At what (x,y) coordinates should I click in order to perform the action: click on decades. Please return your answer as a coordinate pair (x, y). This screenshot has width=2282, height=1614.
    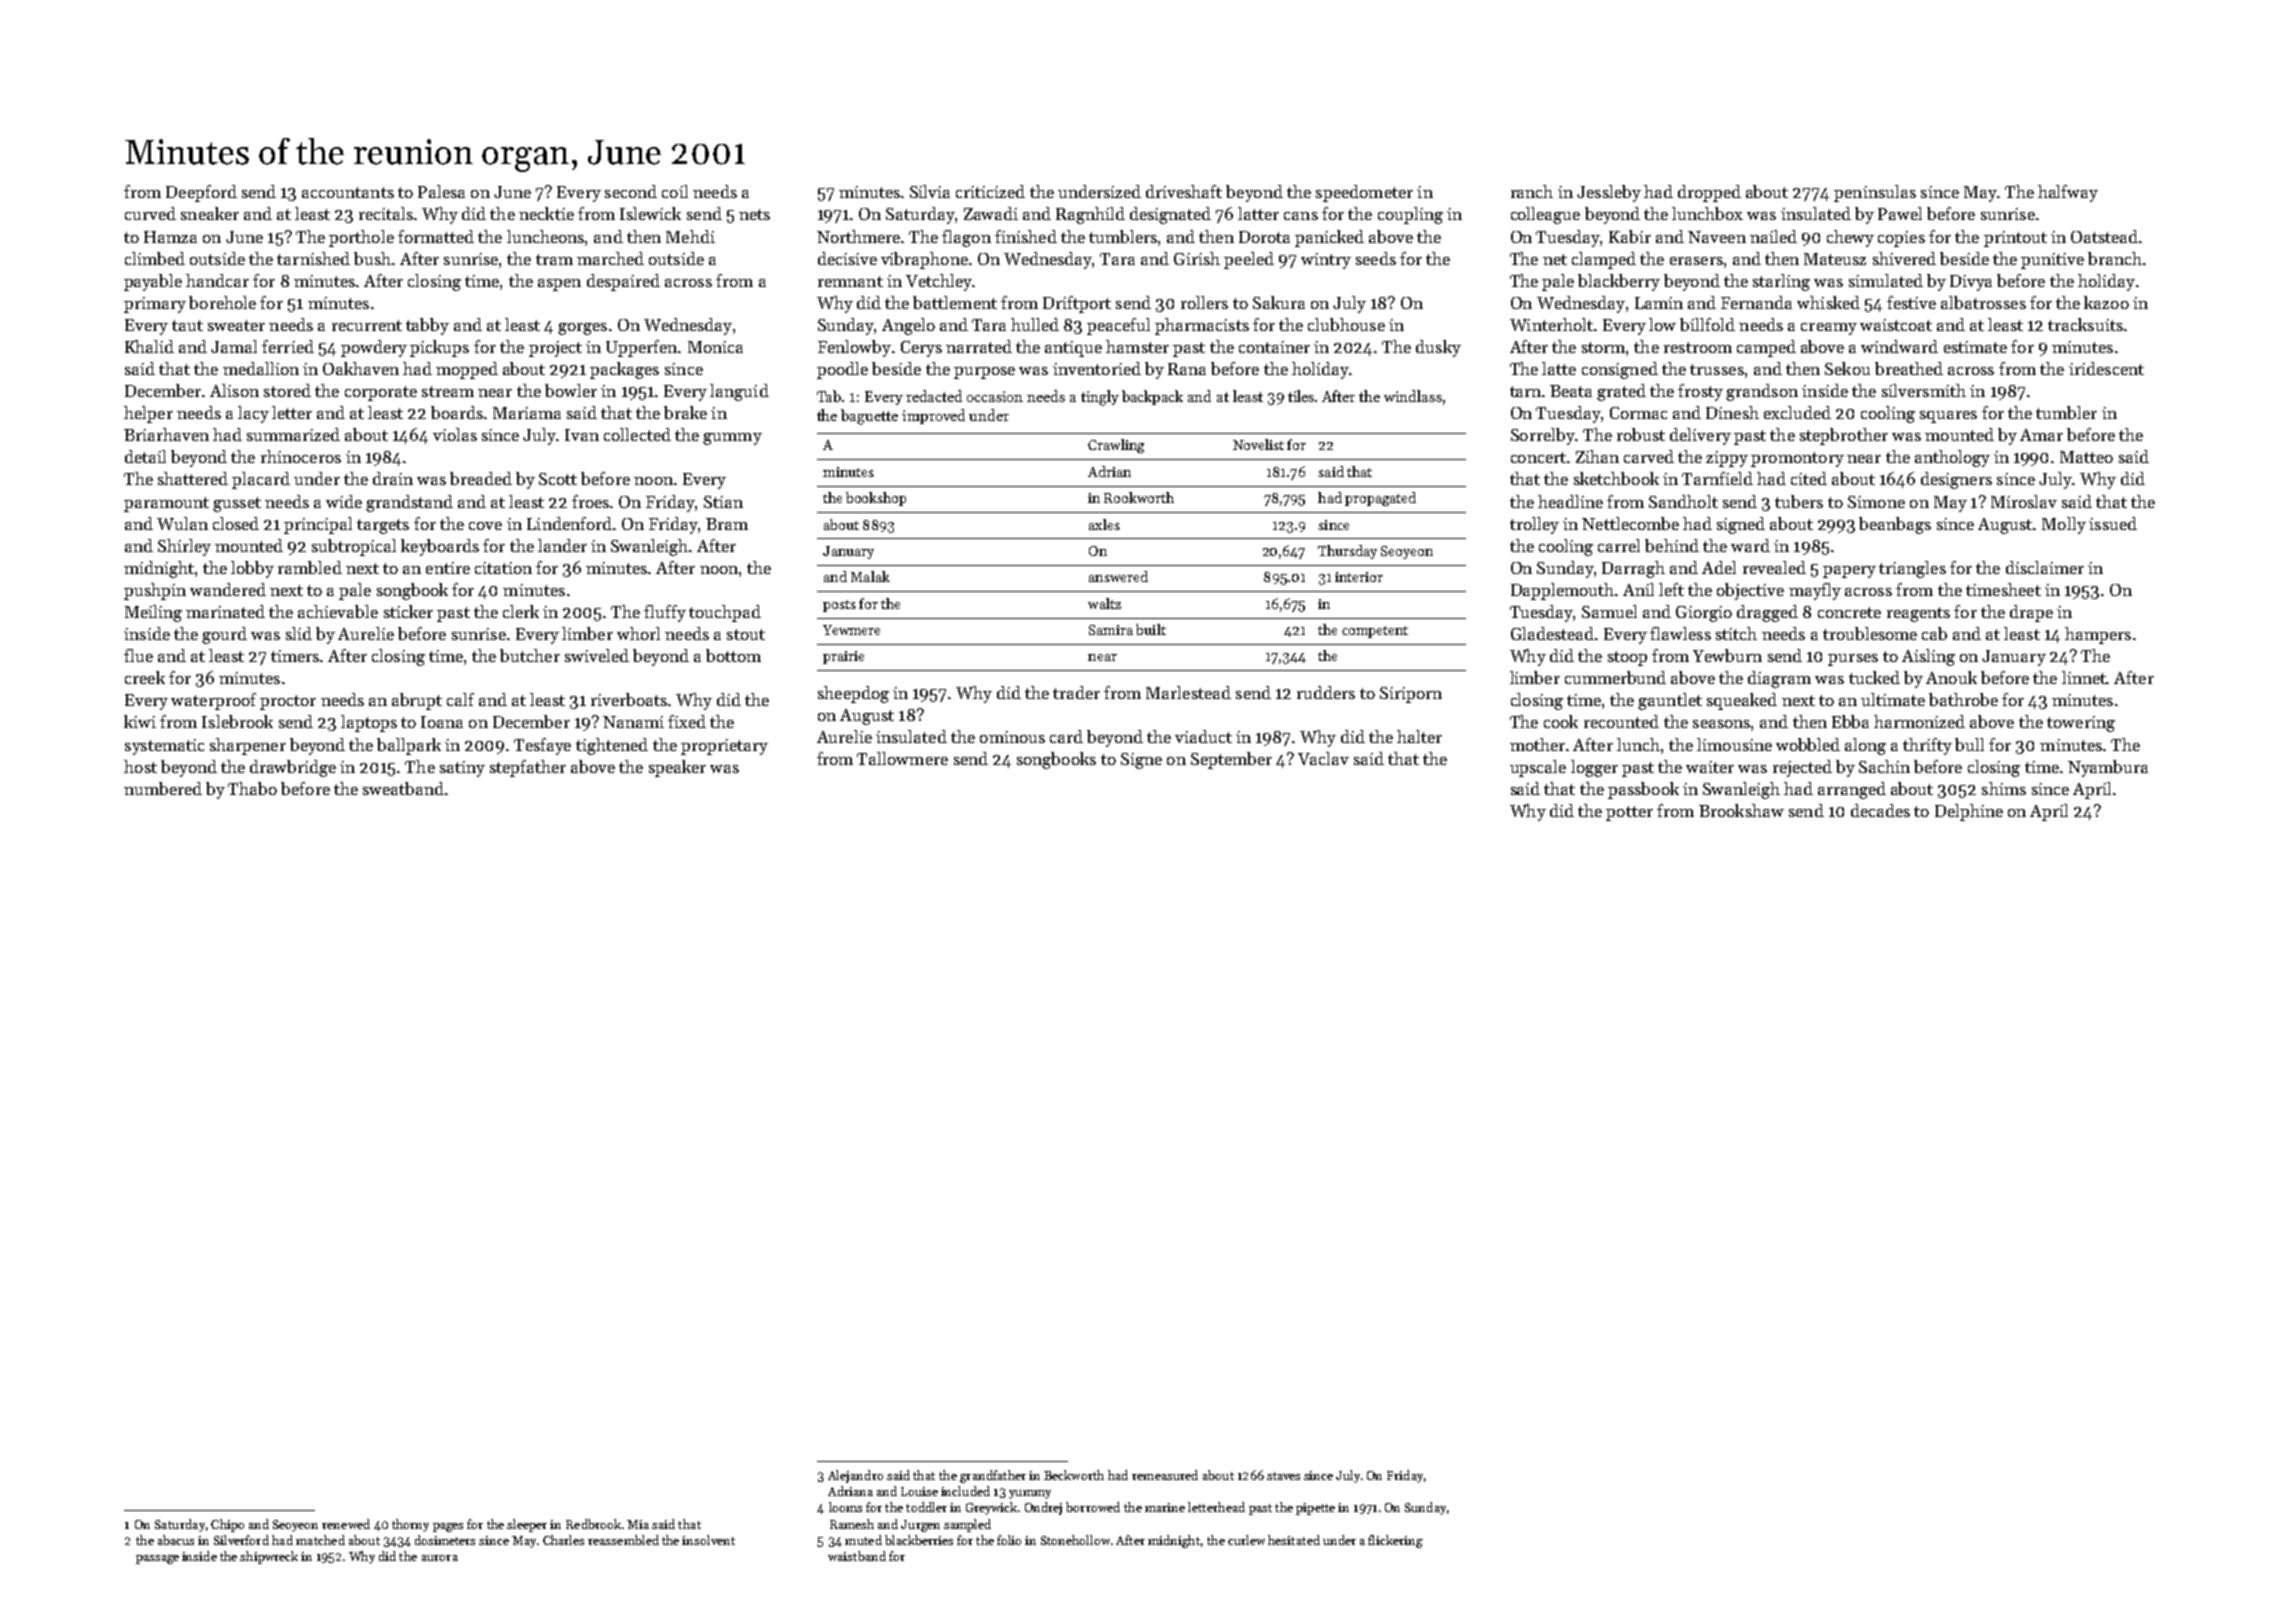
    Looking at the image, I should click on (1880, 810).
